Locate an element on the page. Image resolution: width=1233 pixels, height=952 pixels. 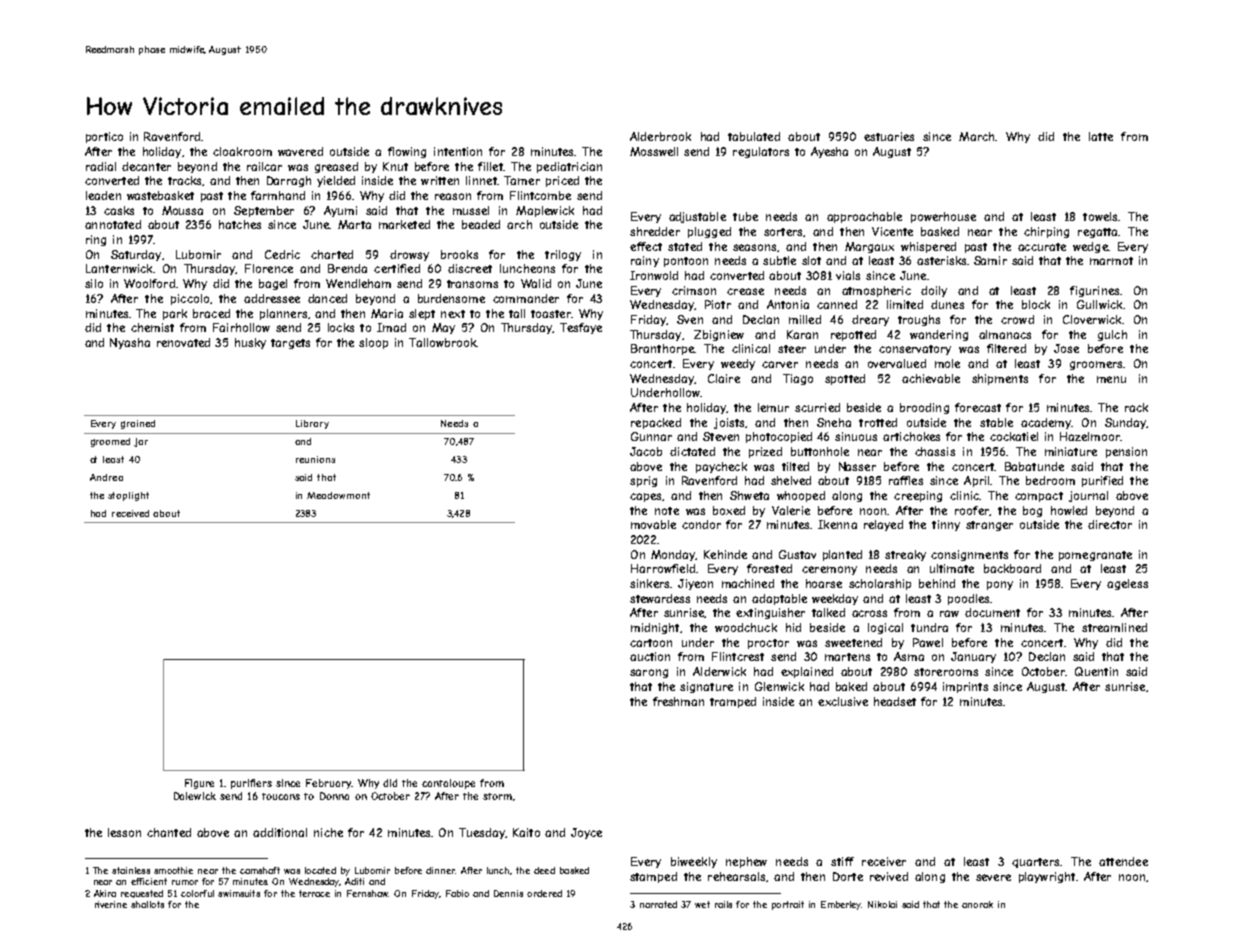
Joyce is located at coordinates (586, 833).
